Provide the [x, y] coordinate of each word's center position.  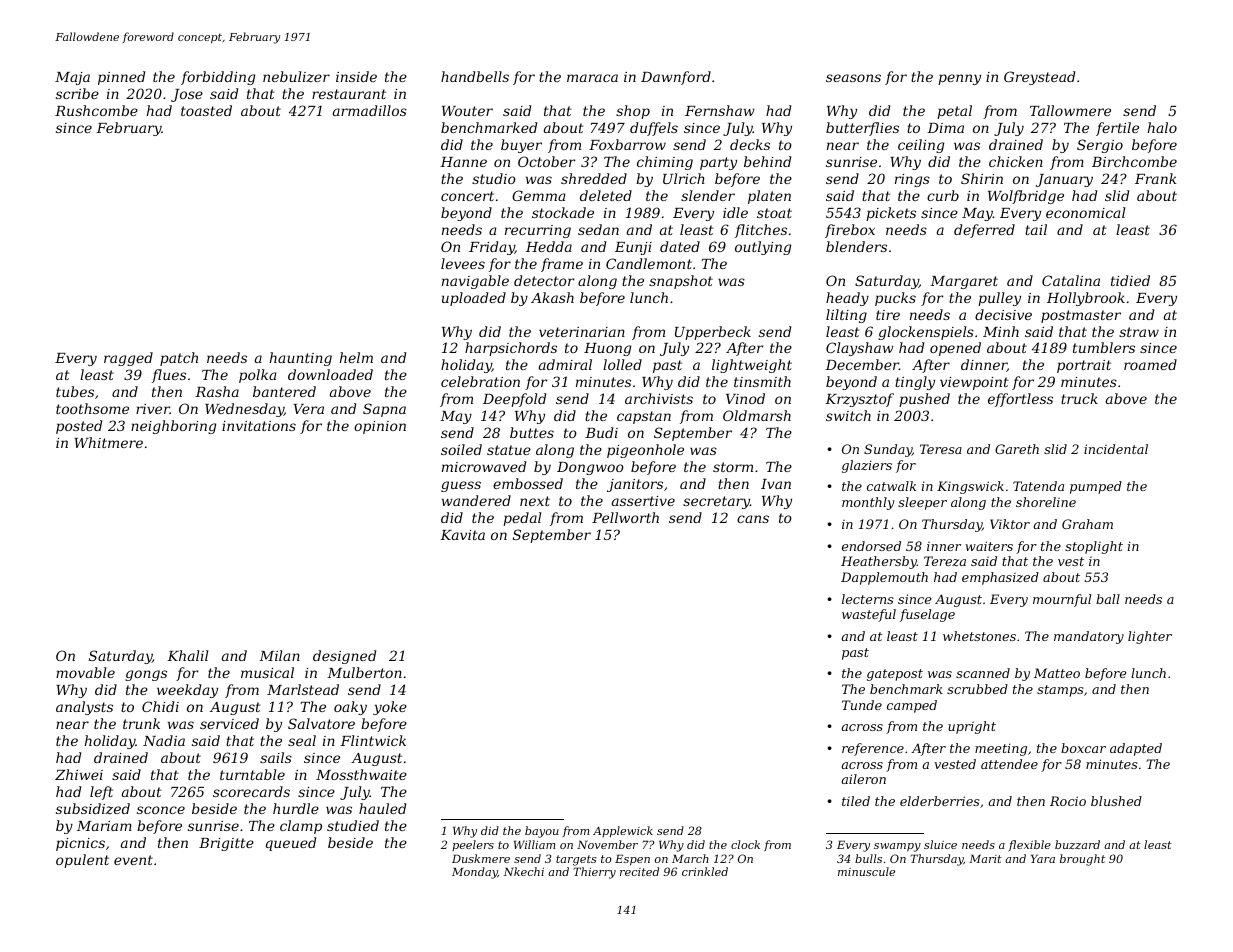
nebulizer [296, 77]
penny [959, 79]
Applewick [623, 832]
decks [750, 144]
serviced [229, 723]
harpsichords [511, 349]
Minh [1001, 331]
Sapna [384, 410]
